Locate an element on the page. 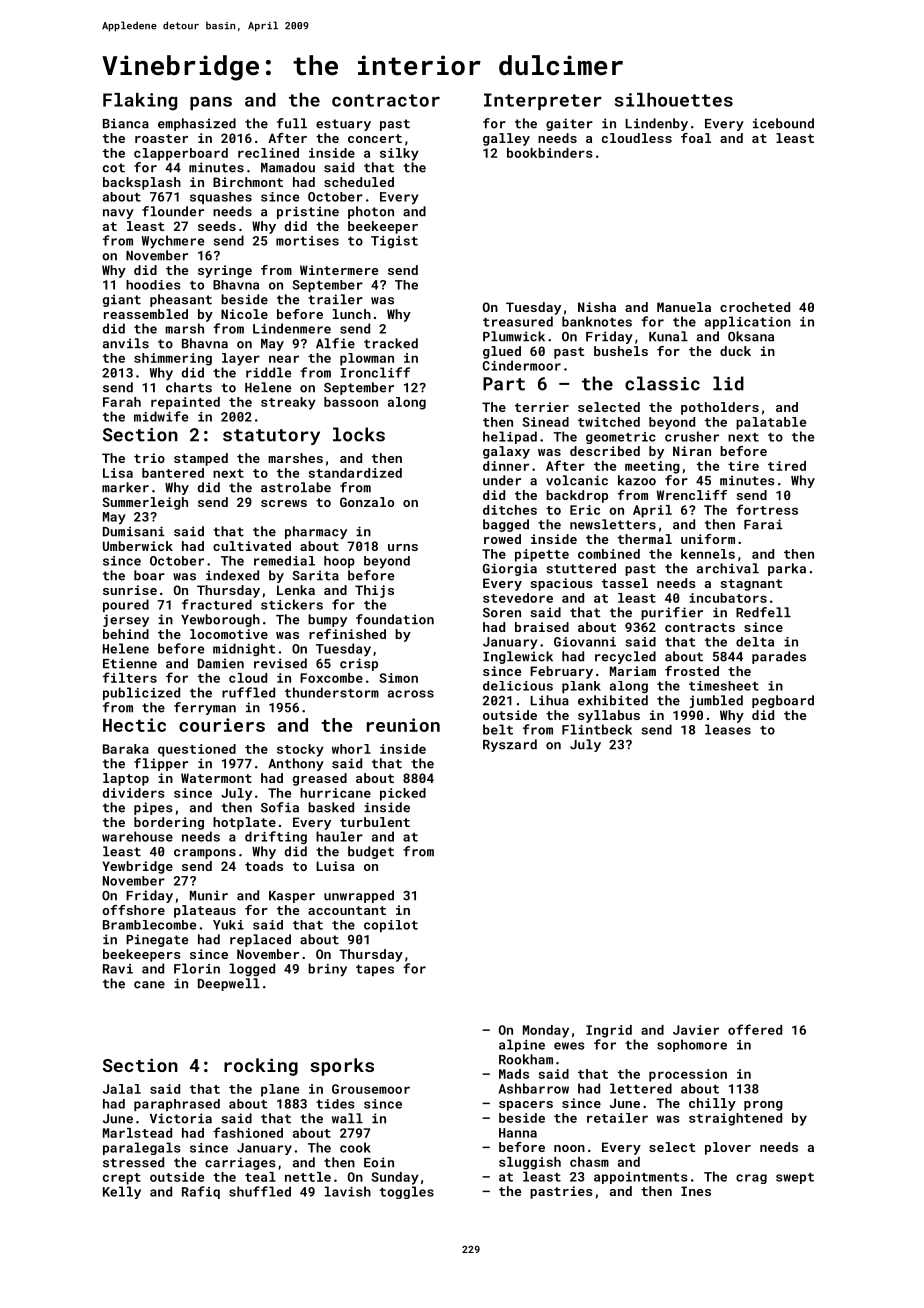 This image has height=1308, width=924. described is located at coordinates (605, 451).
